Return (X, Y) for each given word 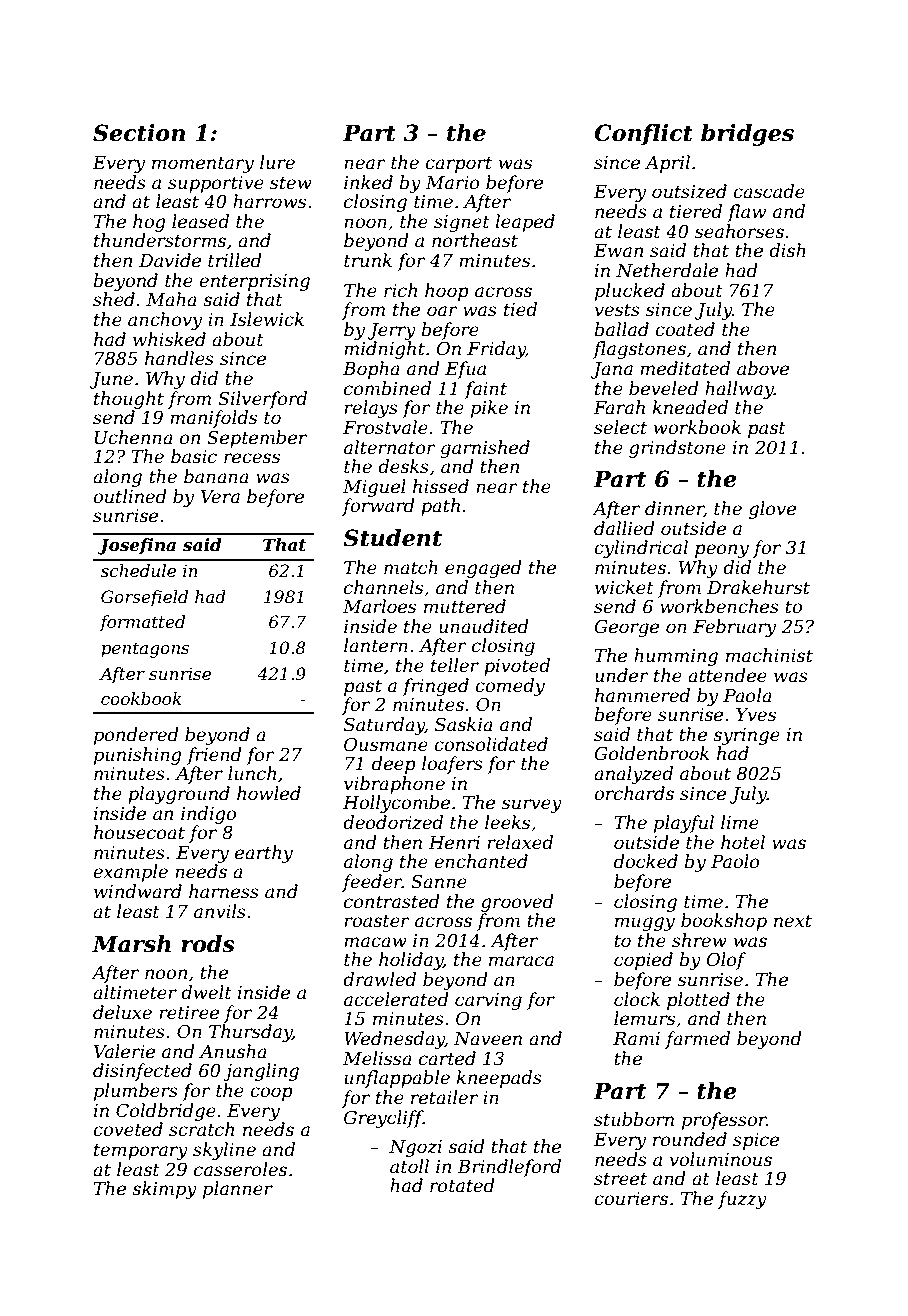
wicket (624, 587)
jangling (261, 1072)
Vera (220, 497)
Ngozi (415, 1148)
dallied (624, 528)
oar (442, 311)
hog (149, 223)
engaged (483, 569)
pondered (136, 736)
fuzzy (742, 1200)
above (763, 368)
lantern (376, 645)
